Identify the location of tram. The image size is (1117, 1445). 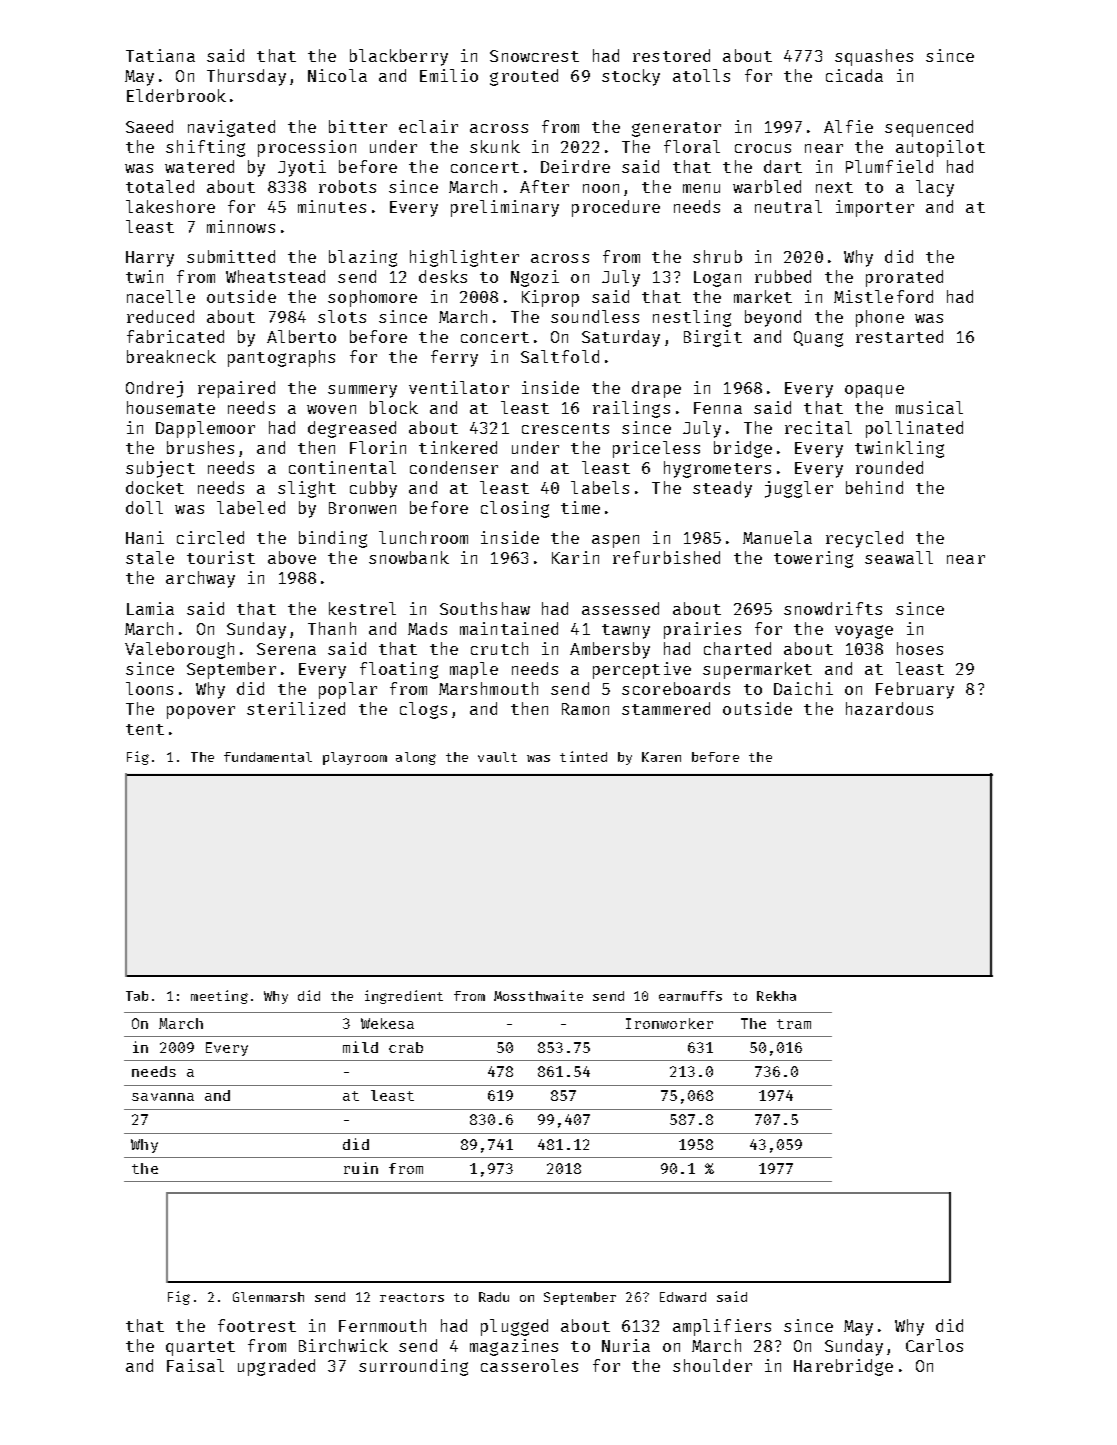
(794, 1024).
